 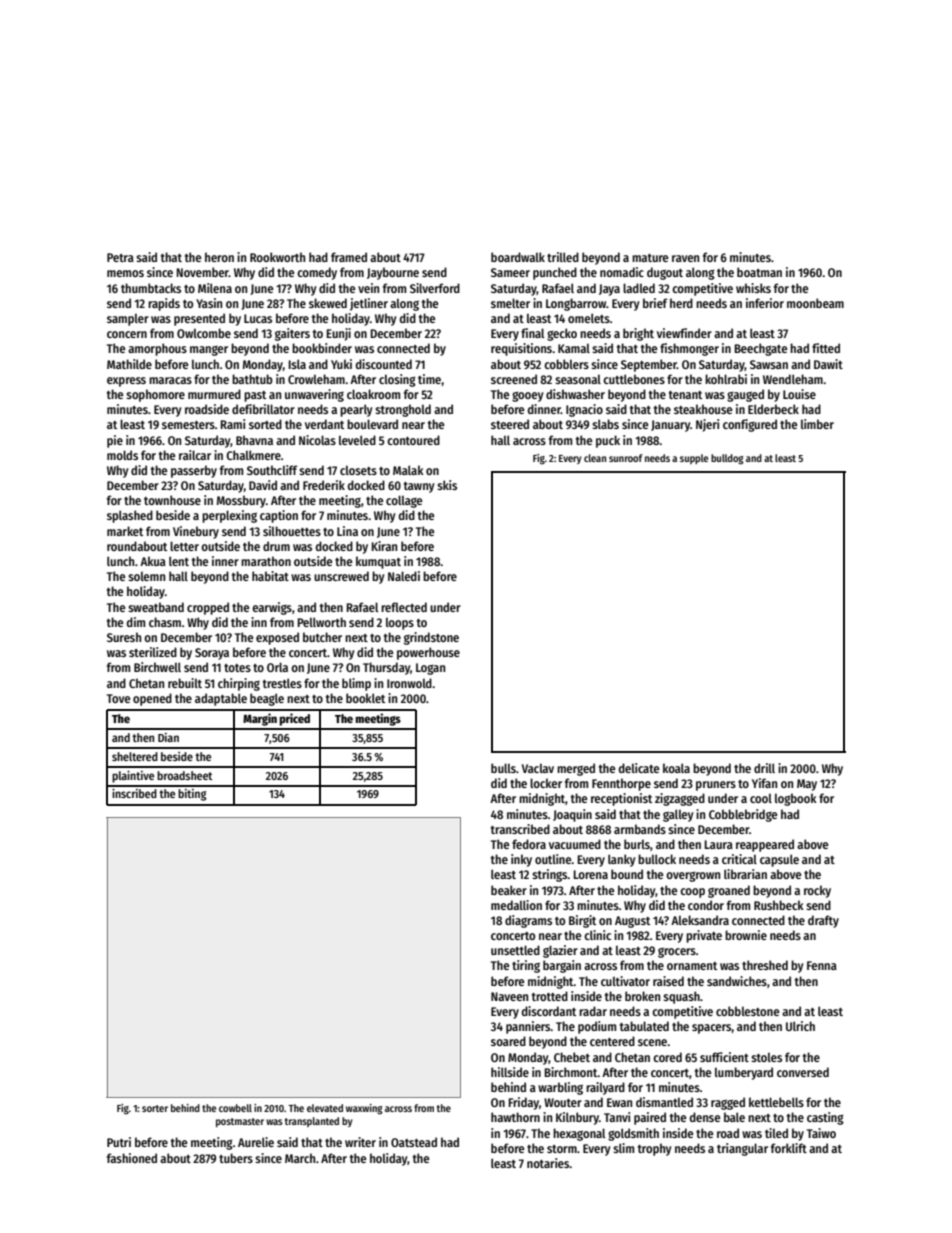 I want to click on threshed, so click(x=765, y=965).
